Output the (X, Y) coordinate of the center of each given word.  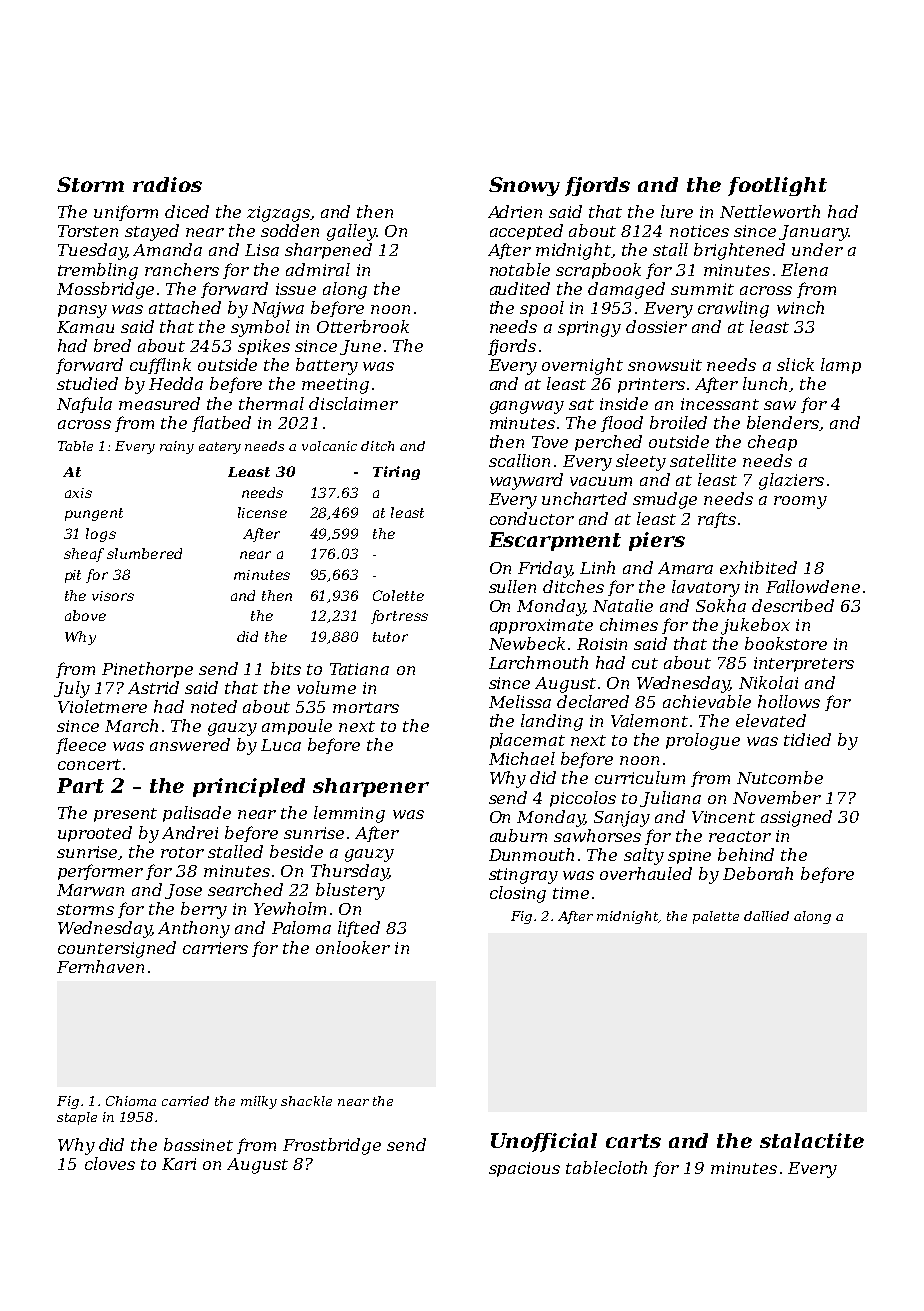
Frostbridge (332, 1146)
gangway (527, 407)
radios (167, 184)
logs (101, 535)
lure (677, 211)
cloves (110, 1163)
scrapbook (598, 271)
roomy (800, 502)
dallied (766, 916)
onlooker (353, 947)
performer (100, 872)
